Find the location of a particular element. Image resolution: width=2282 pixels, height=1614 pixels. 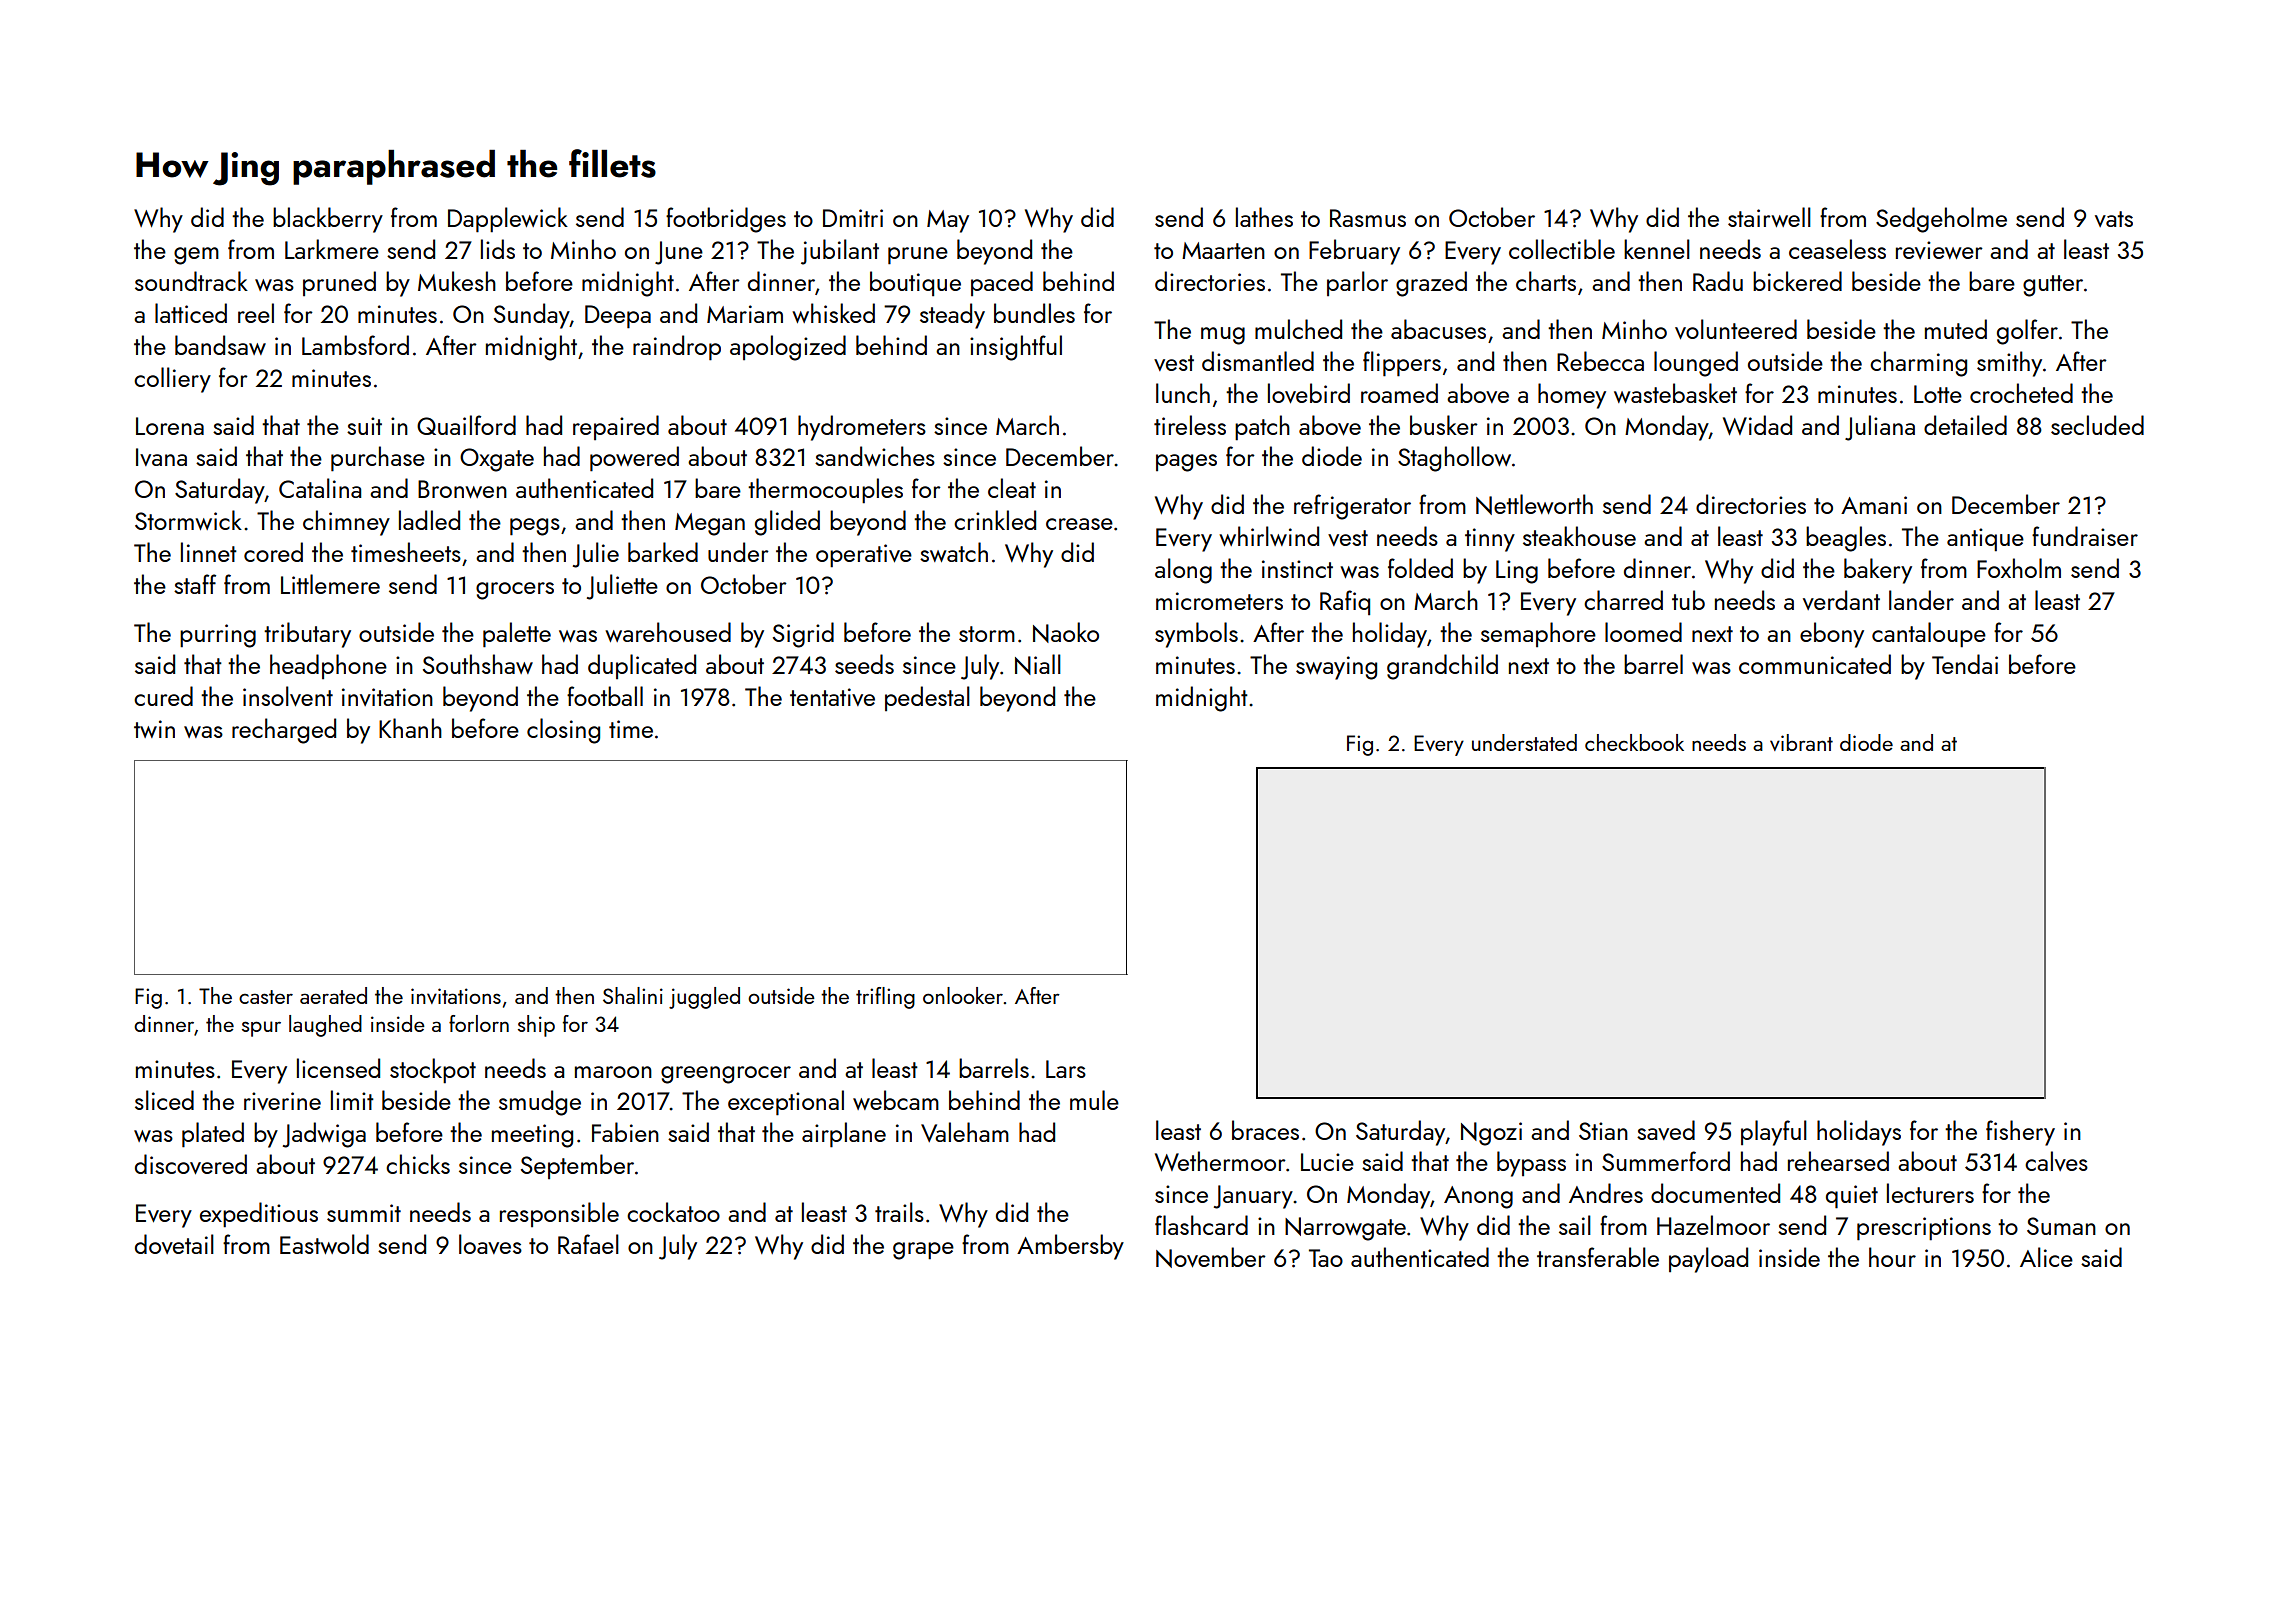

staff is located at coordinates (195, 584).
